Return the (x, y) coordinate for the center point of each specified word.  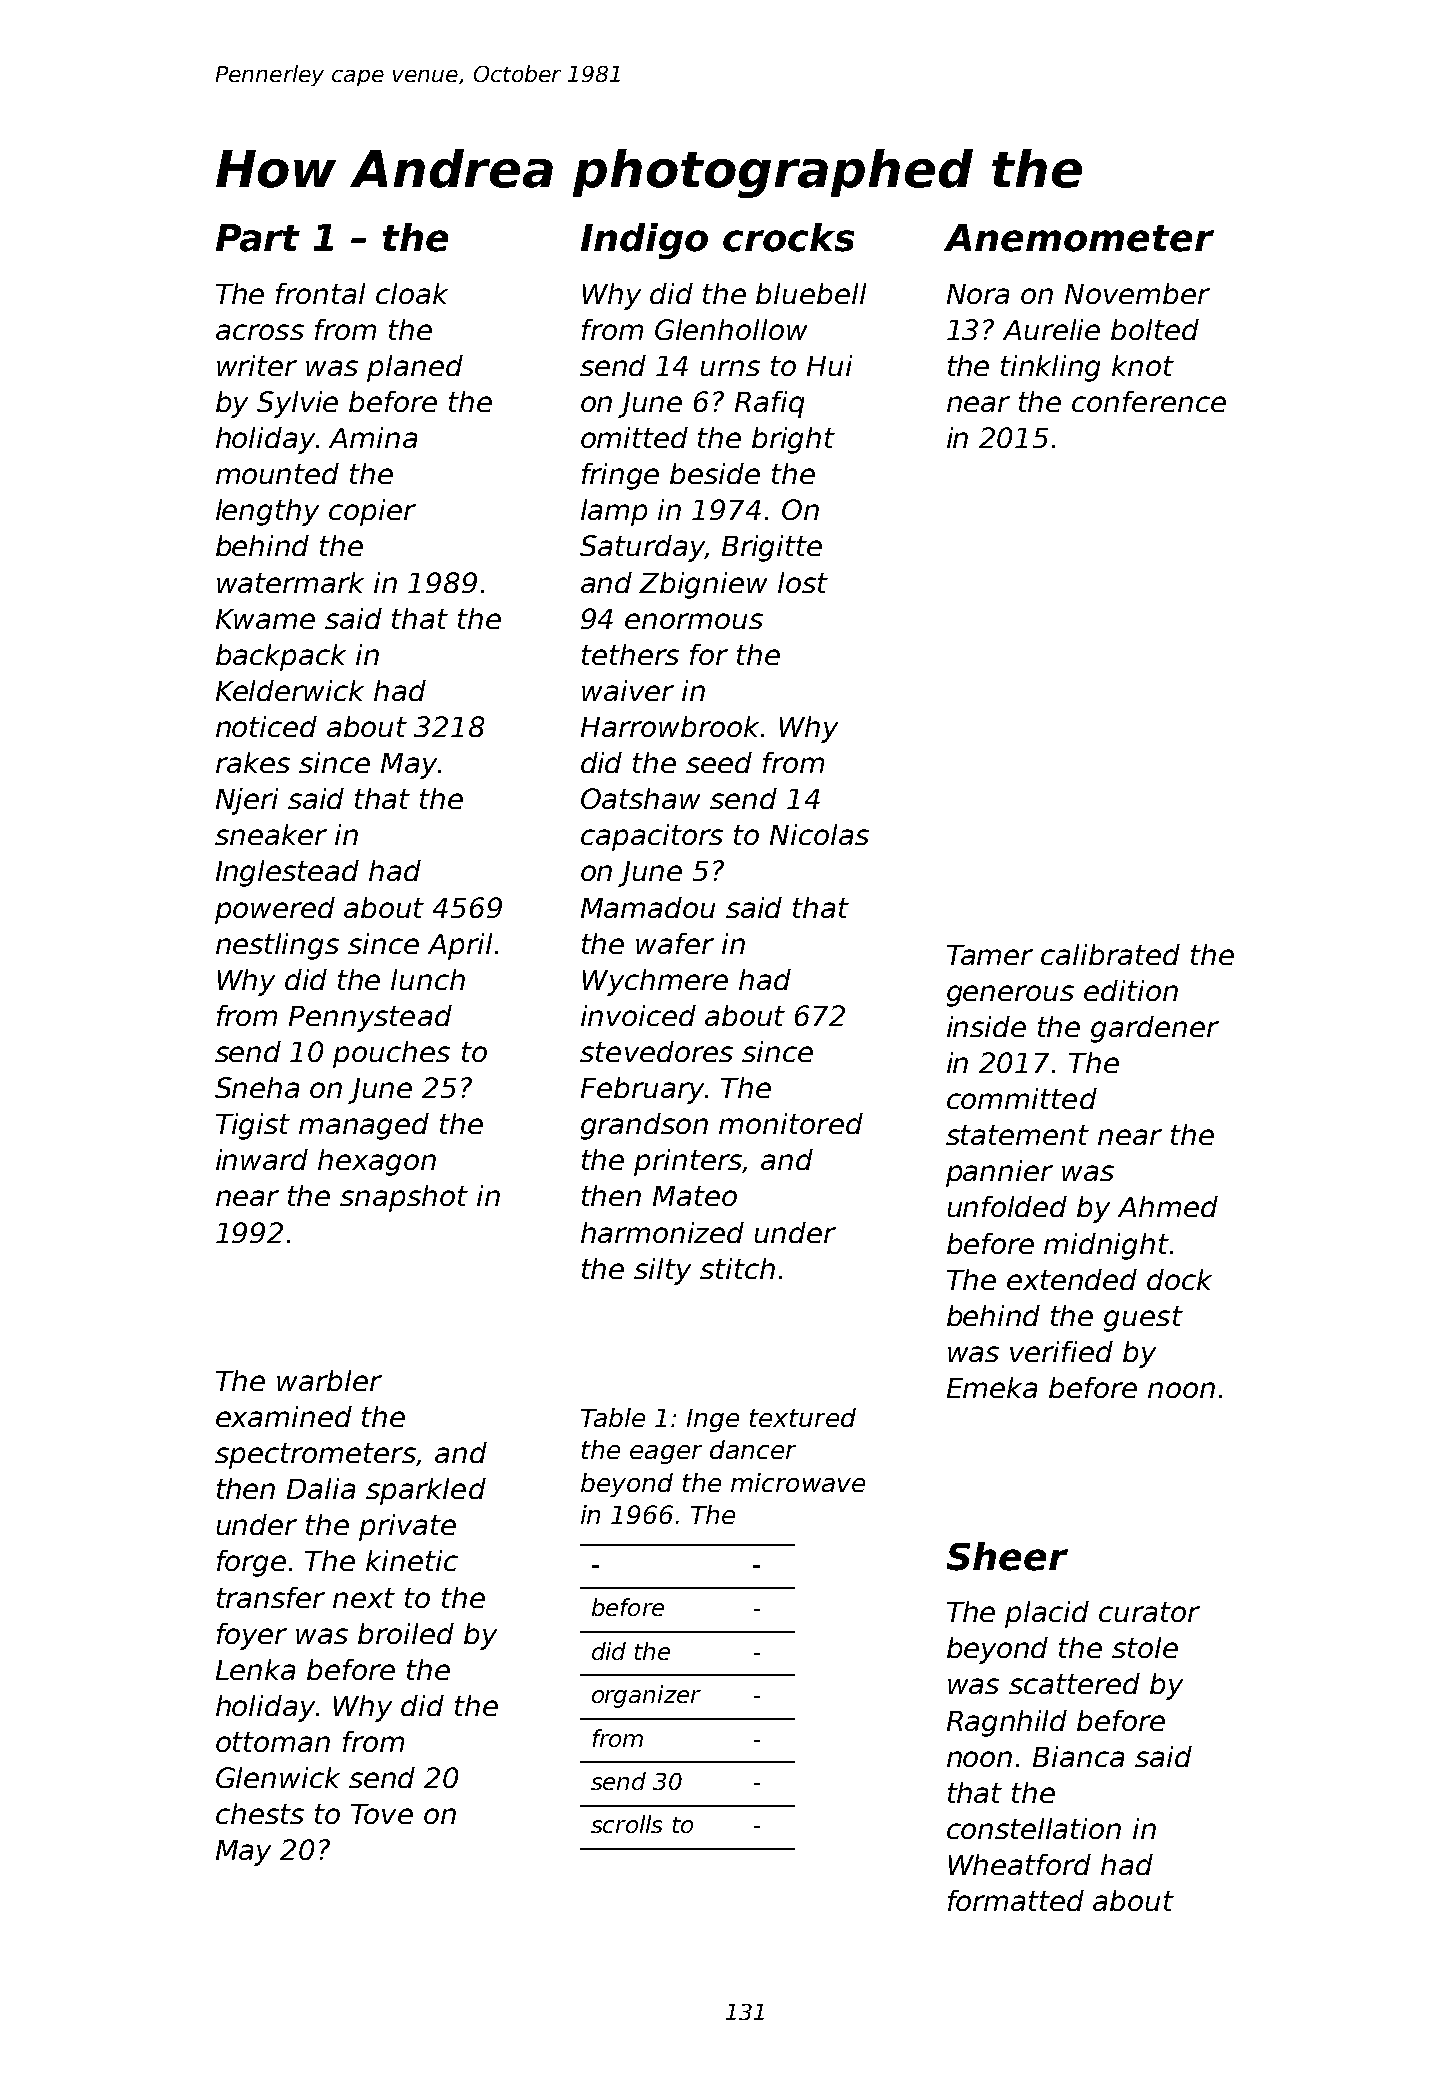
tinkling (1050, 368)
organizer (646, 1696)
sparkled (426, 1491)
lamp (614, 512)
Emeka (992, 1387)
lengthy (267, 512)
